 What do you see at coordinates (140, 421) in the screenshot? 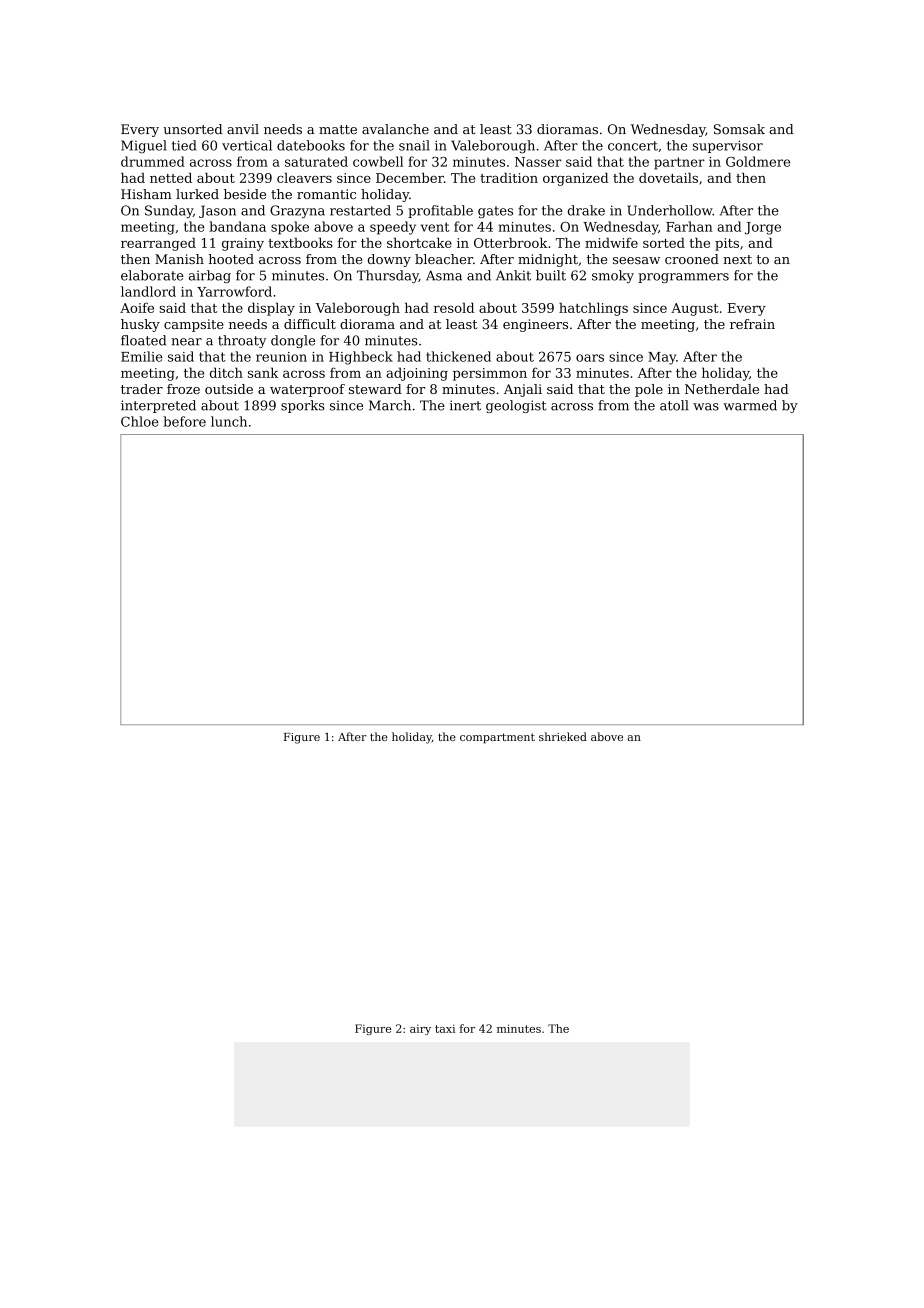
I see `Chloe` at bounding box center [140, 421].
